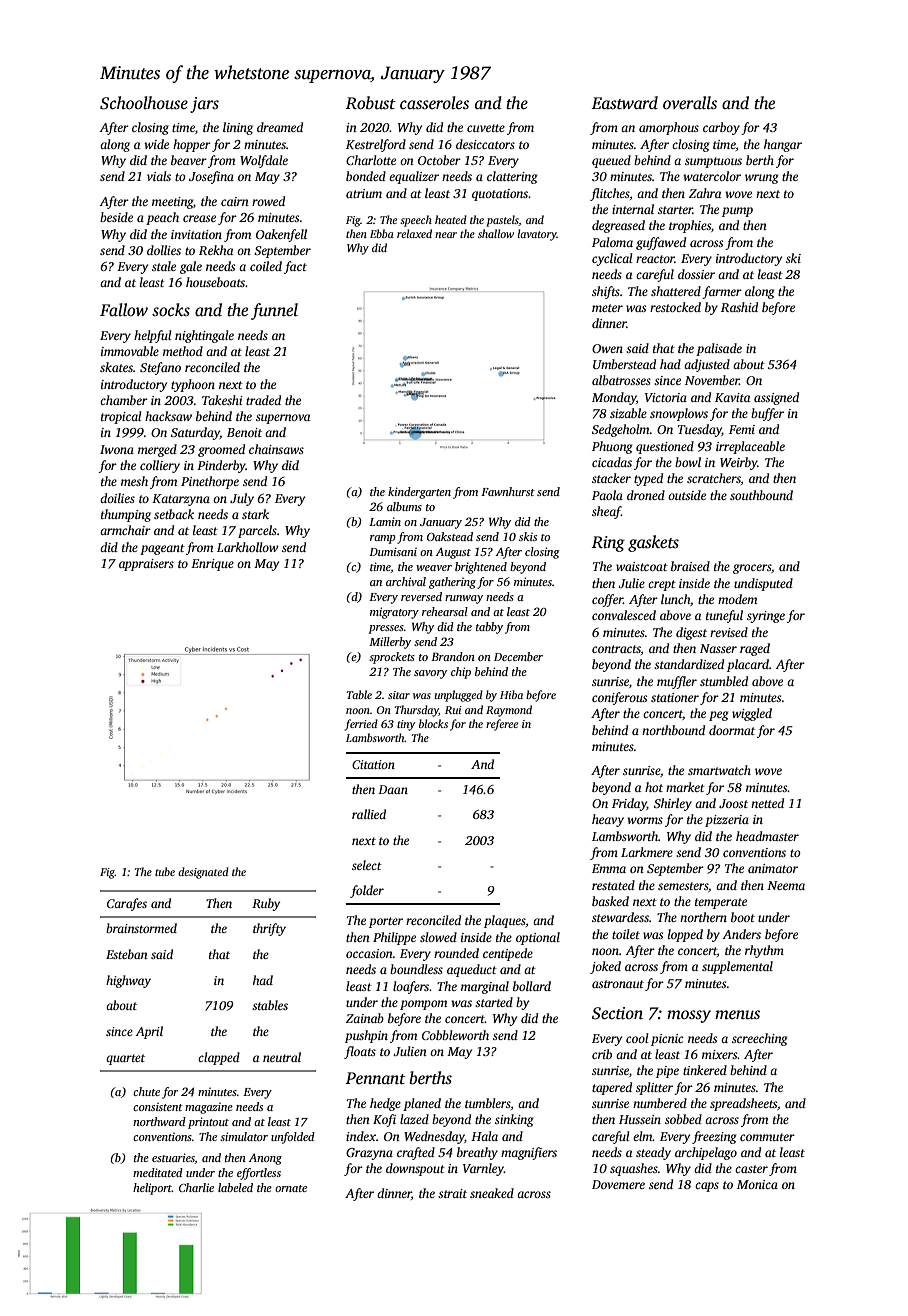 The image size is (908, 1316). I want to click on overalls, so click(690, 103).
